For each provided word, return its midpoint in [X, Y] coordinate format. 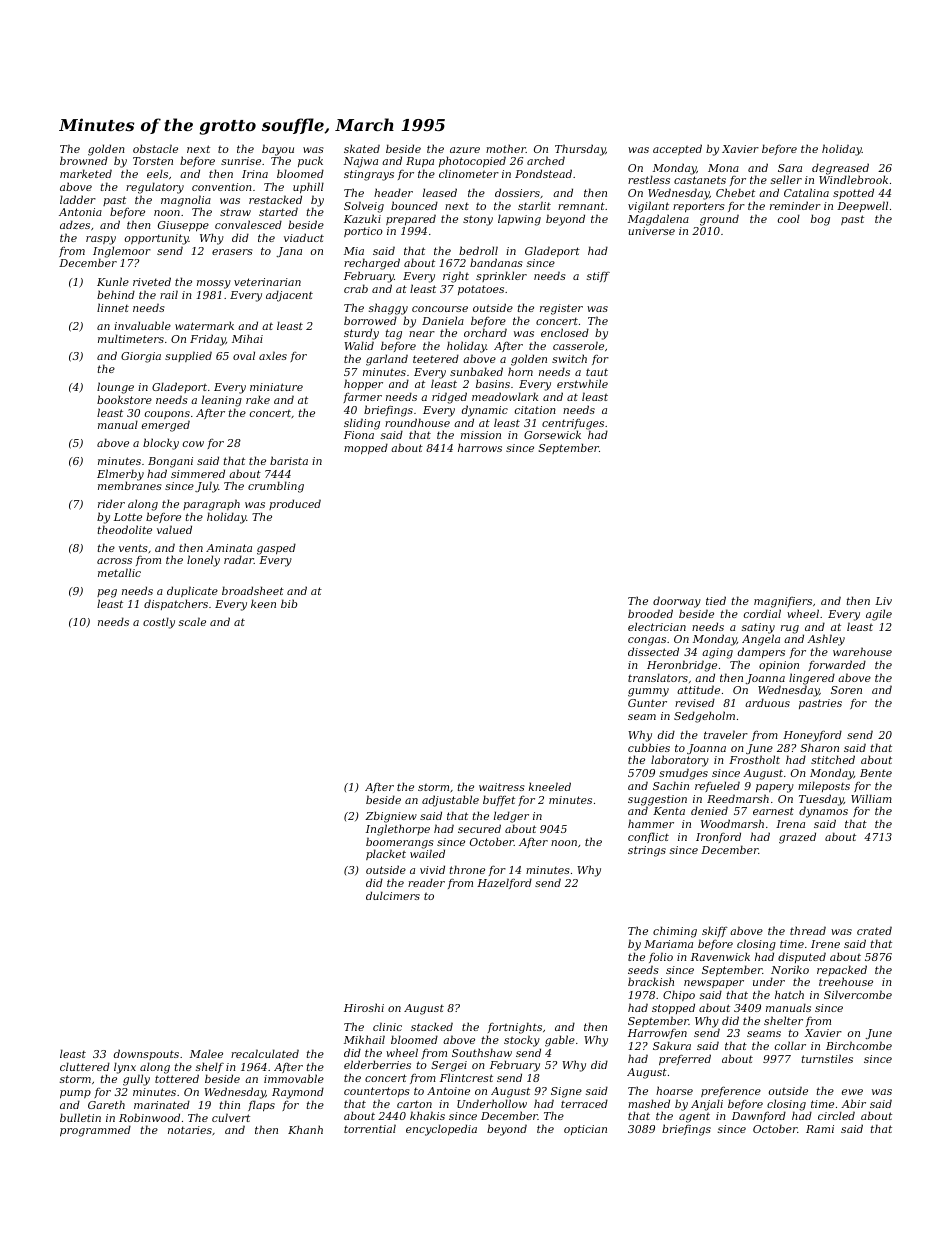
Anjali [707, 1105]
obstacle [155, 148]
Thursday [580, 150]
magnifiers [783, 602]
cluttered [85, 1066]
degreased [840, 169]
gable [560, 1041]
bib [289, 603]
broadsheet [253, 590]
